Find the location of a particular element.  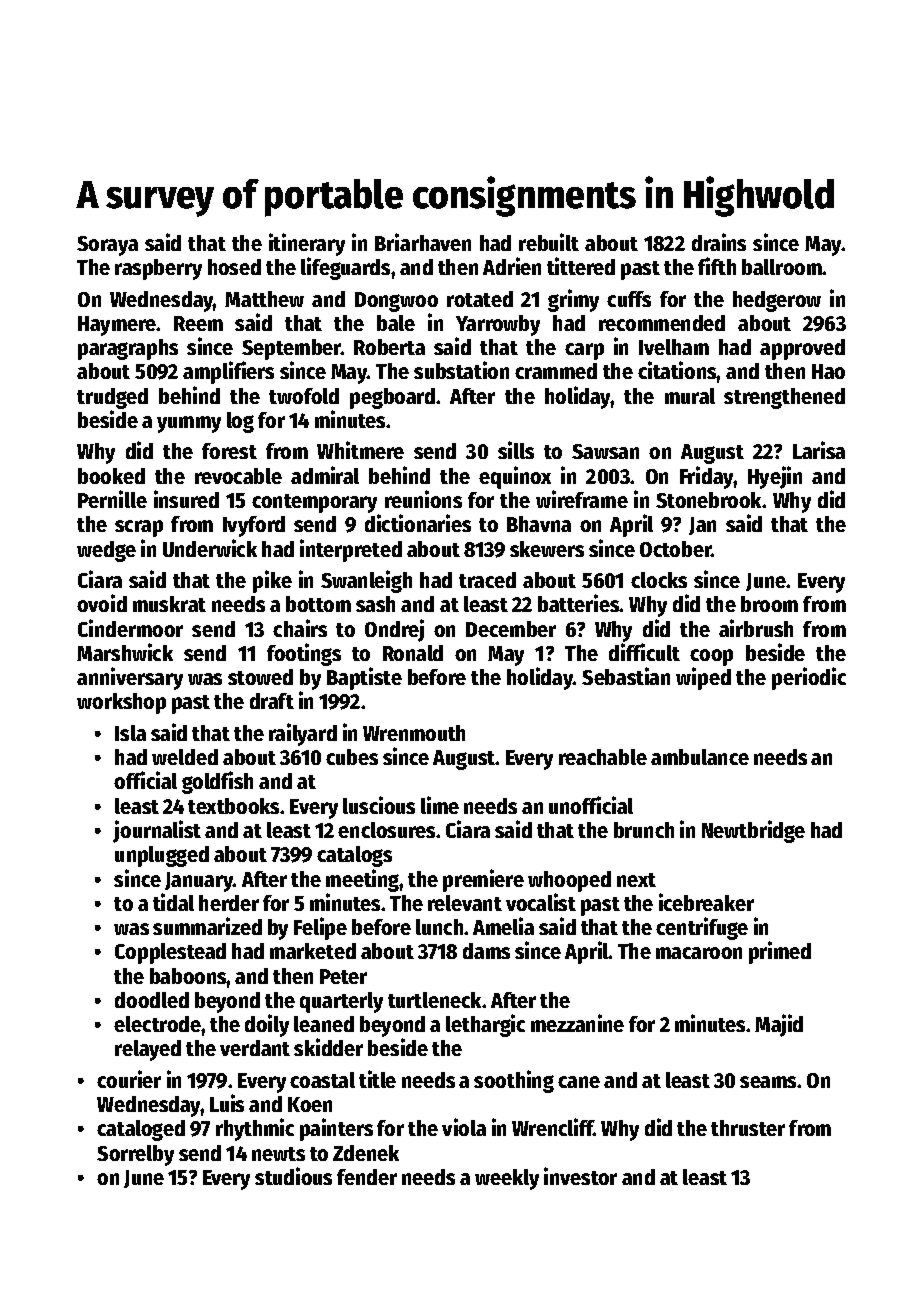

raspberry is located at coordinates (158, 269).
